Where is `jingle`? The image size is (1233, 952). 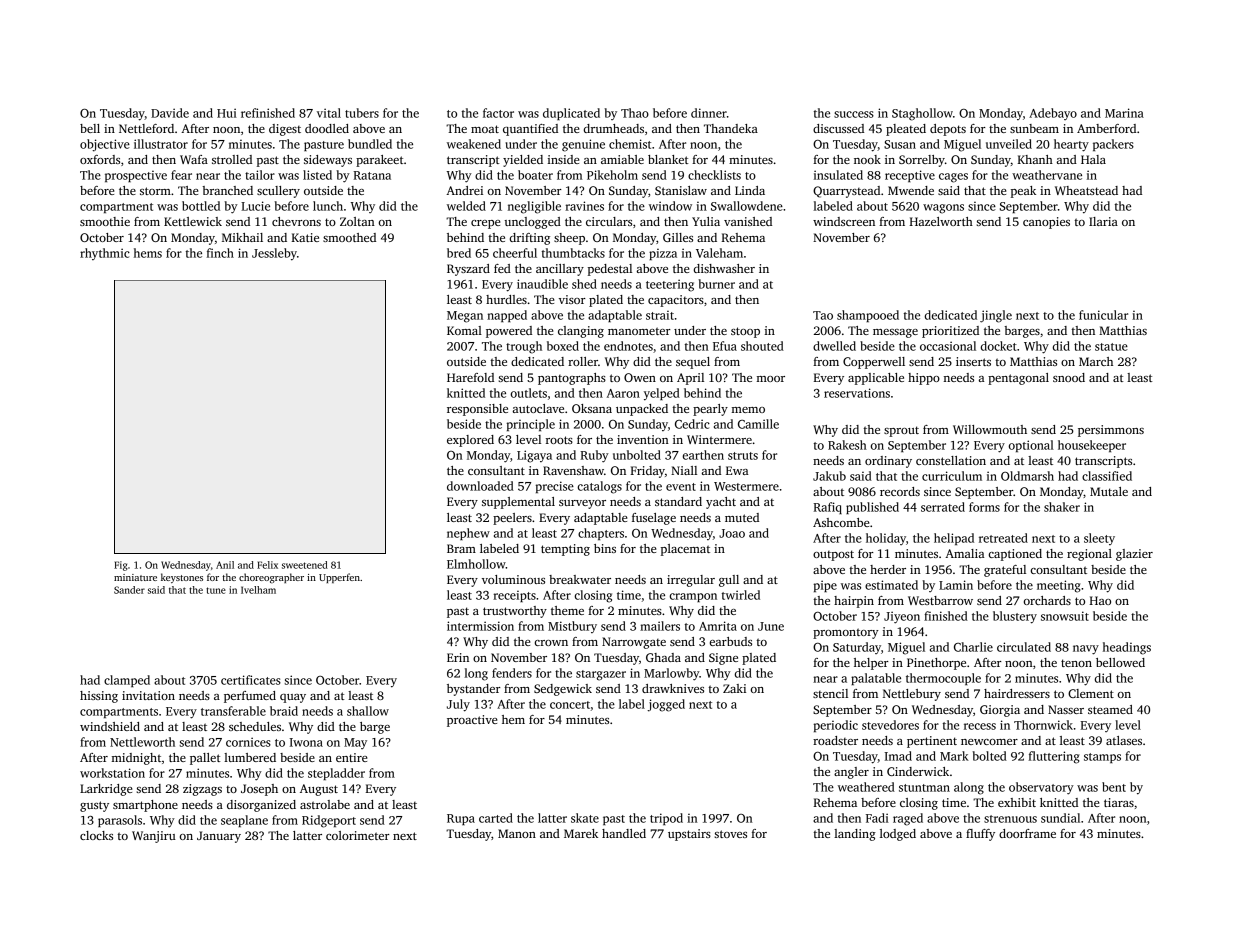 jingle is located at coordinates (996, 316).
